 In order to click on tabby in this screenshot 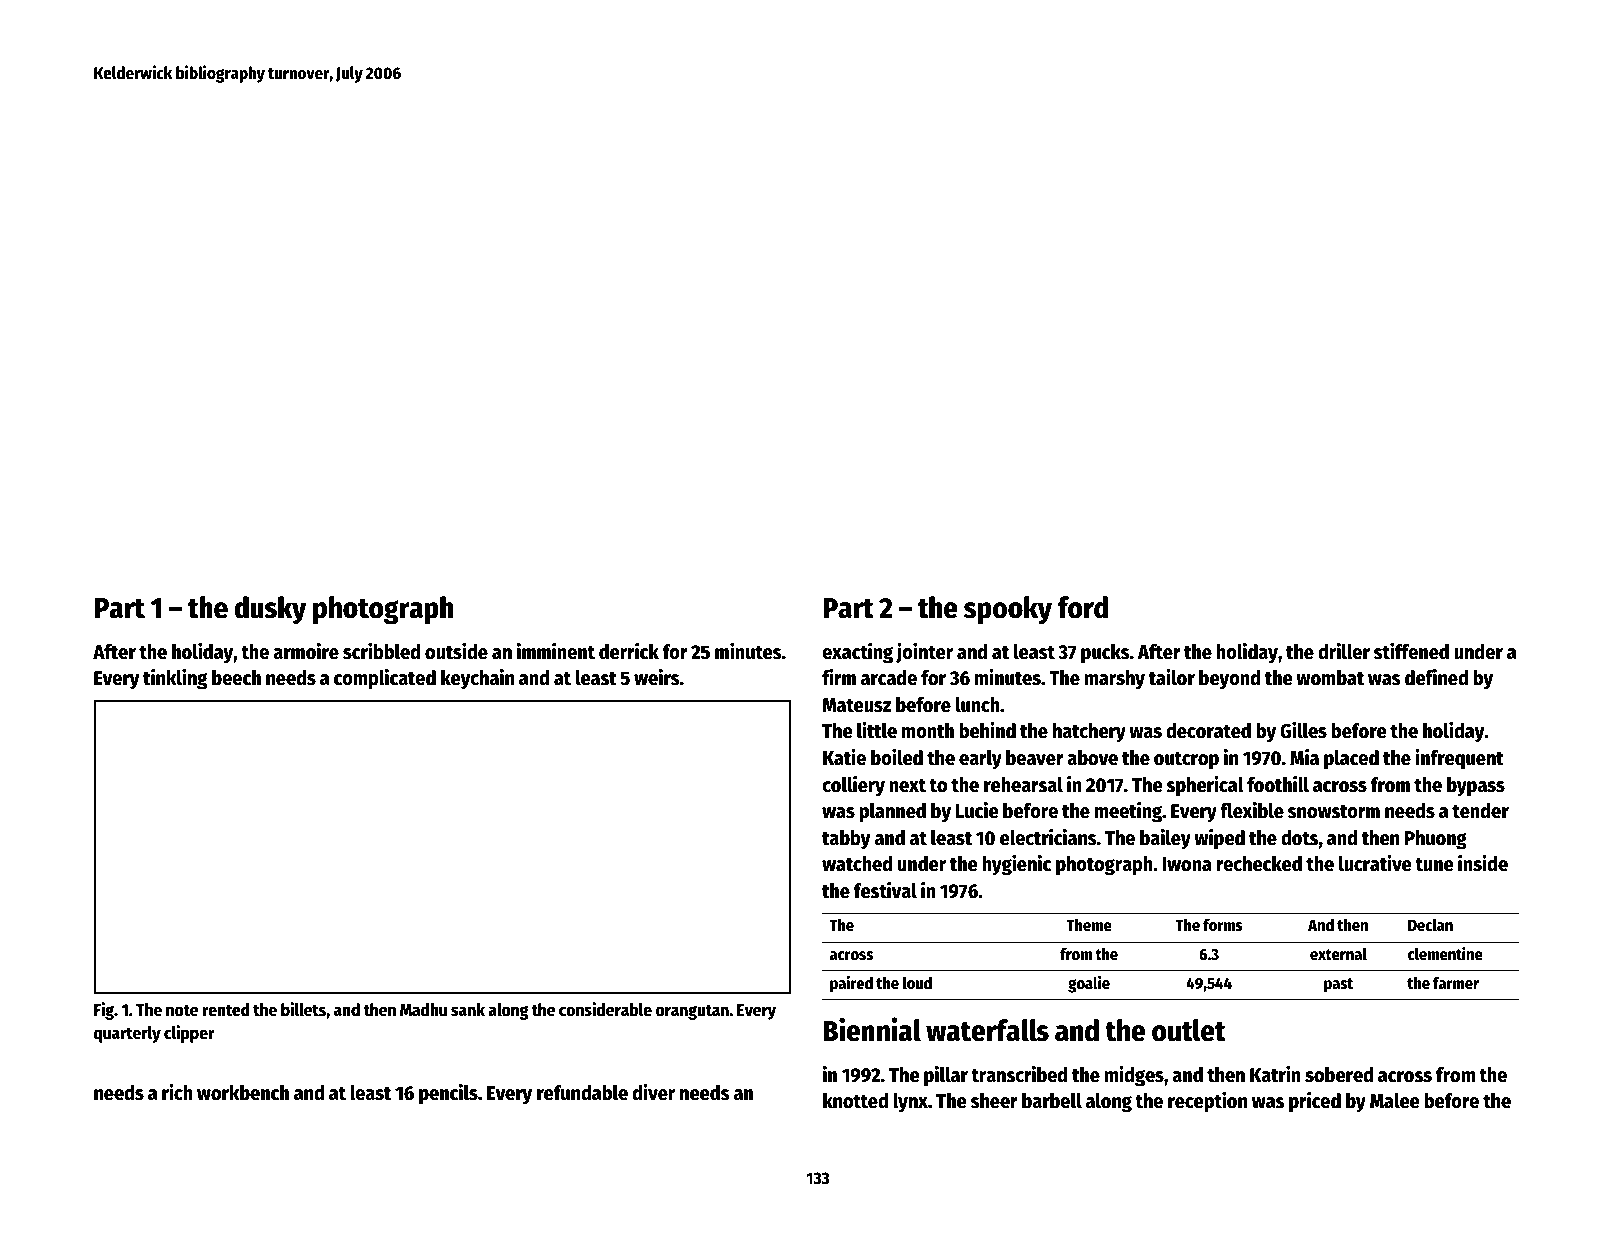, I will do `click(846, 840)`.
